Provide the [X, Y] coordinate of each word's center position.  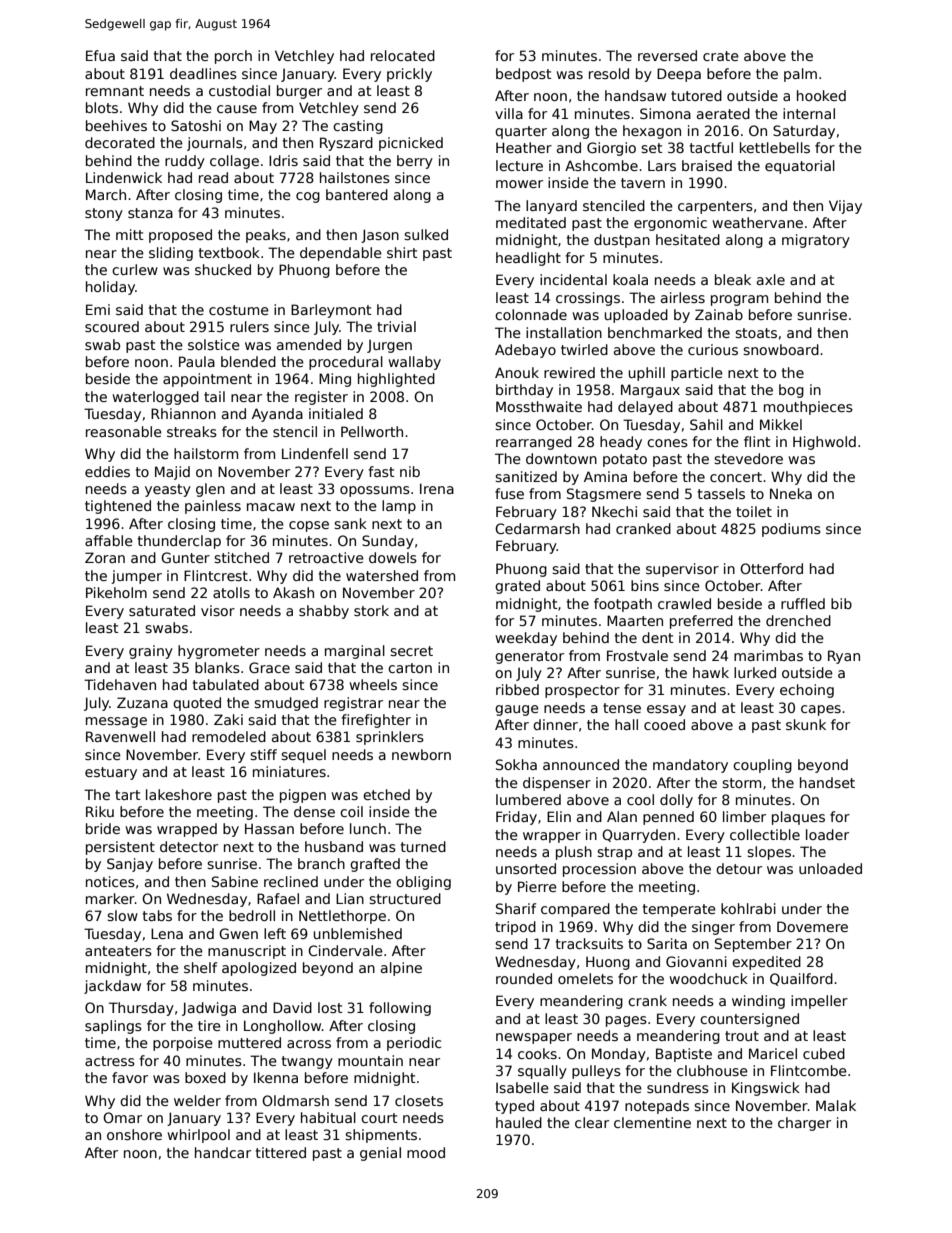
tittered [281, 1152]
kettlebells [775, 147]
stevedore [748, 458]
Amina [605, 476]
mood [426, 1152]
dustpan [622, 241]
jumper [136, 577]
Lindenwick [124, 177]
